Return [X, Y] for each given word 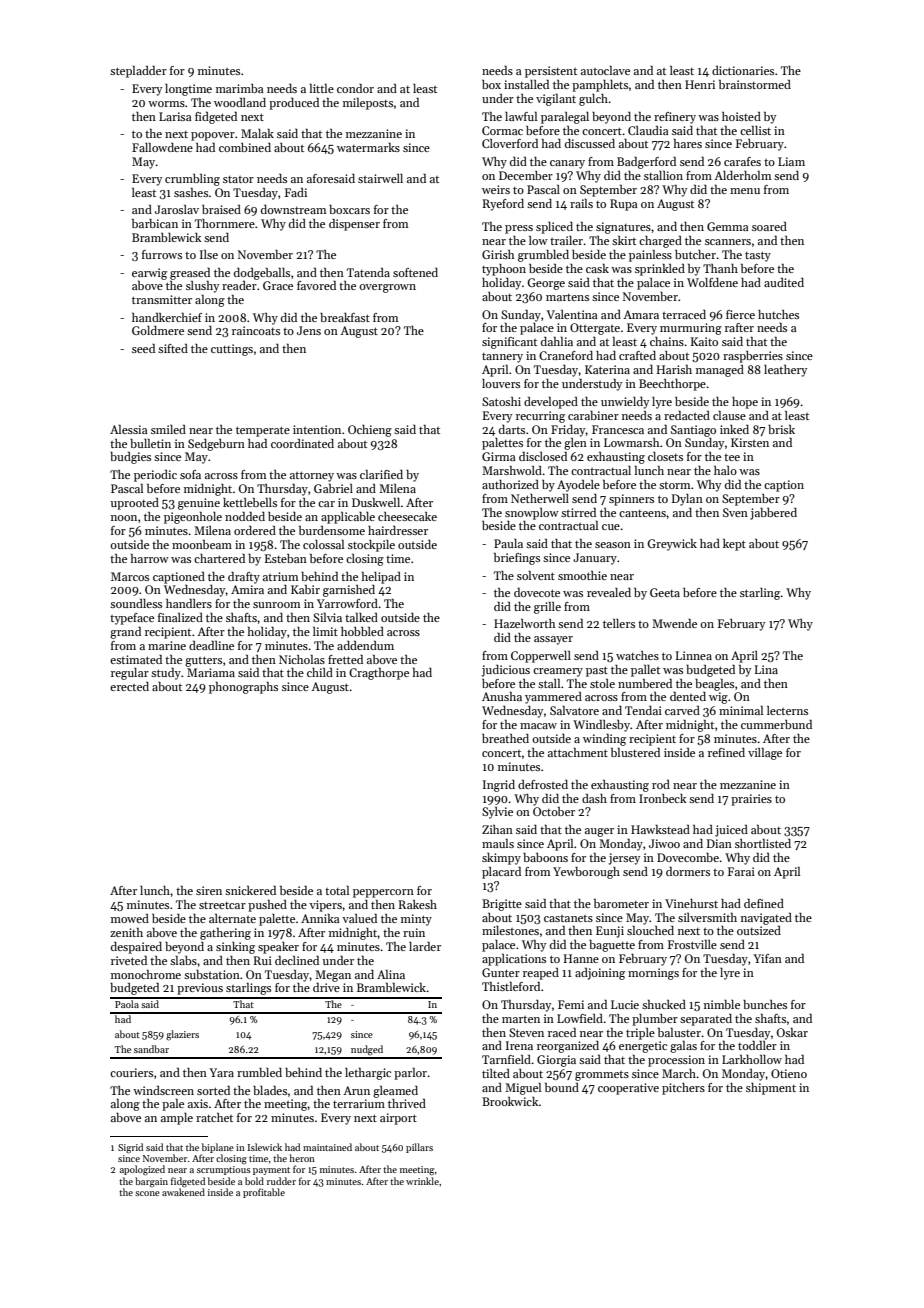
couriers [131, 1072]
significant [509, 343]
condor [355, 88]
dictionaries [743, 70]
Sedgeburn [216, 445]
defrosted [543, 784]
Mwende [674, 623]
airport [398, 1119]
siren [209, 890]
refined [726, 752]
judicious [506, 671]
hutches [778, 314]
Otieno [789, 1073]
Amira [247, 589]
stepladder [138, 72]
